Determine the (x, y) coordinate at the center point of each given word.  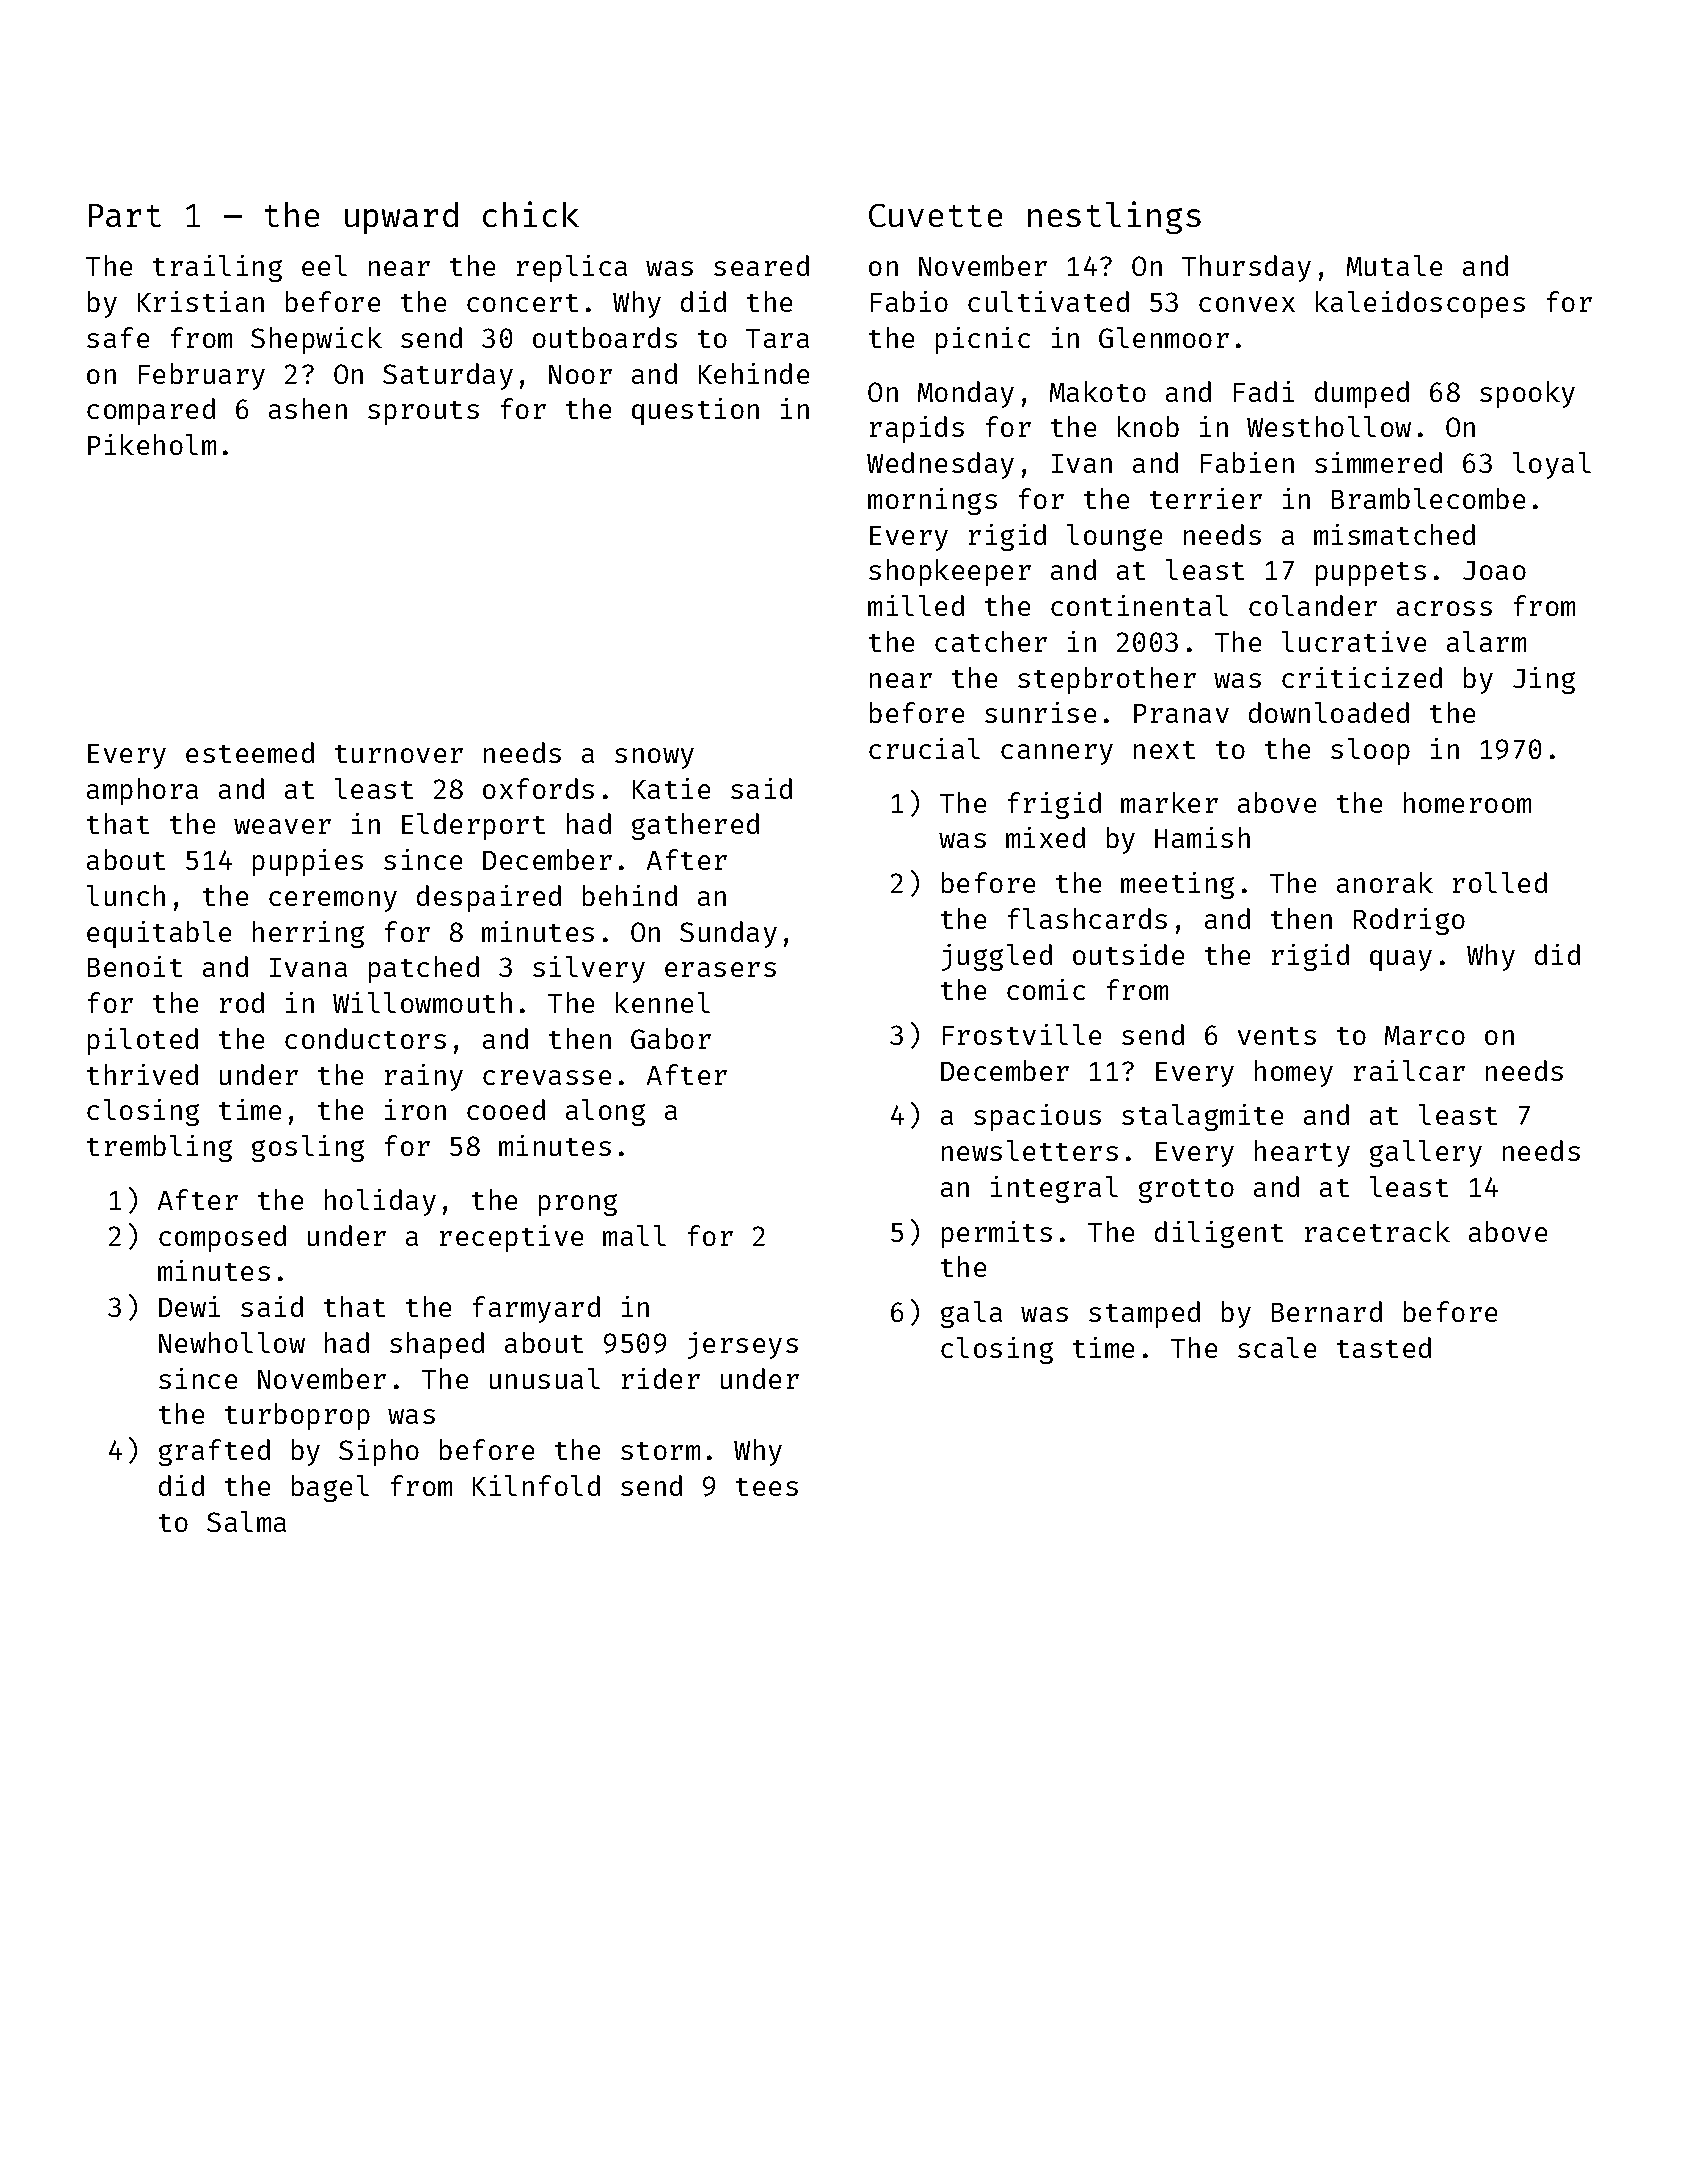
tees (767, 1487)
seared (761, 265)
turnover (399, 754)
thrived (142, 1074)
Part (125, 215)
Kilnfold (536, 1485)
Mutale (1394, 265)
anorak (1385, 882)
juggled (997, 957)
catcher (991, 641)
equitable (159, 934)
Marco (1425, 1035)
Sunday (728, 934)
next (1164, 750)
